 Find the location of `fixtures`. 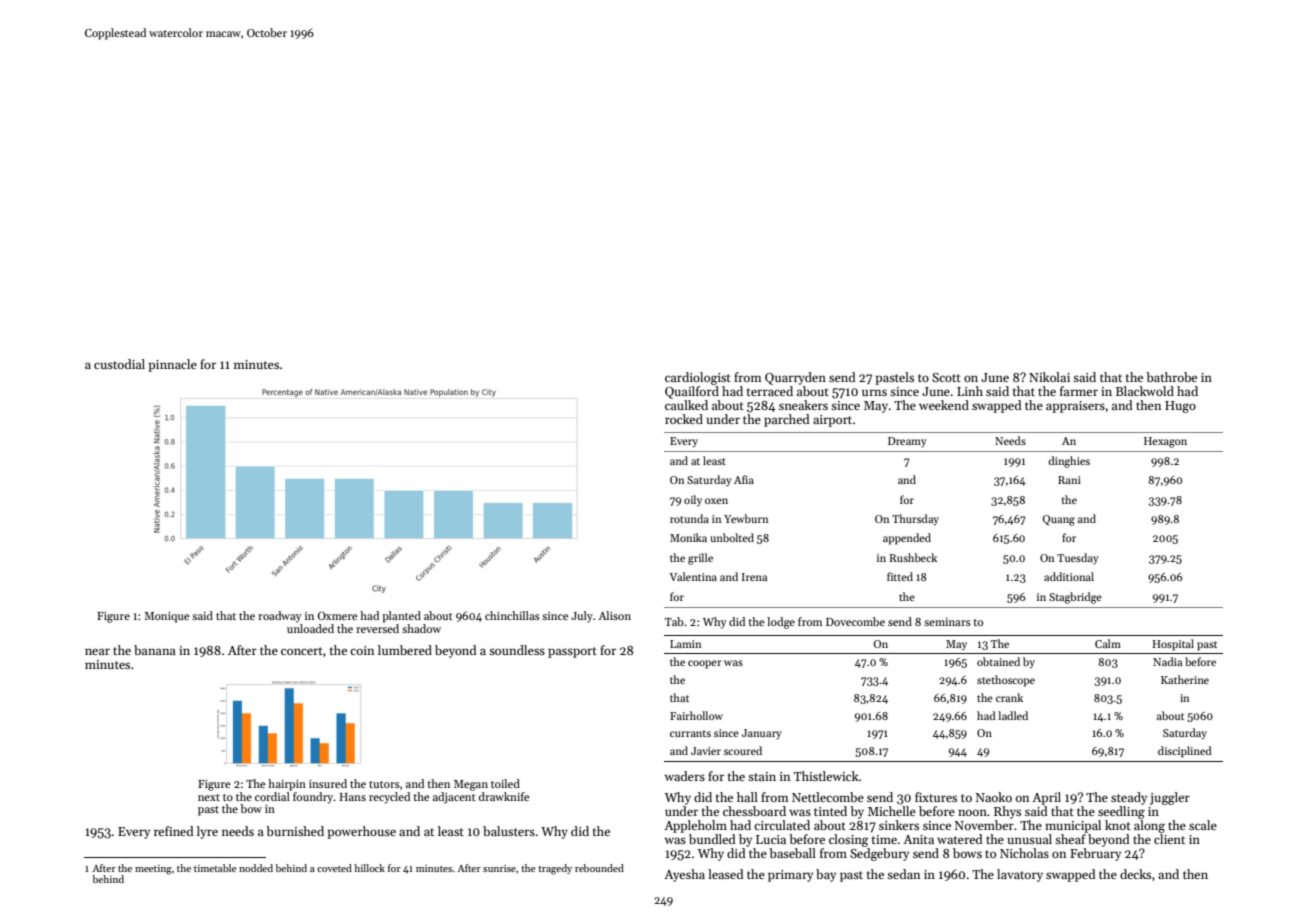

fixtures is located at coordinates (936, 797).
